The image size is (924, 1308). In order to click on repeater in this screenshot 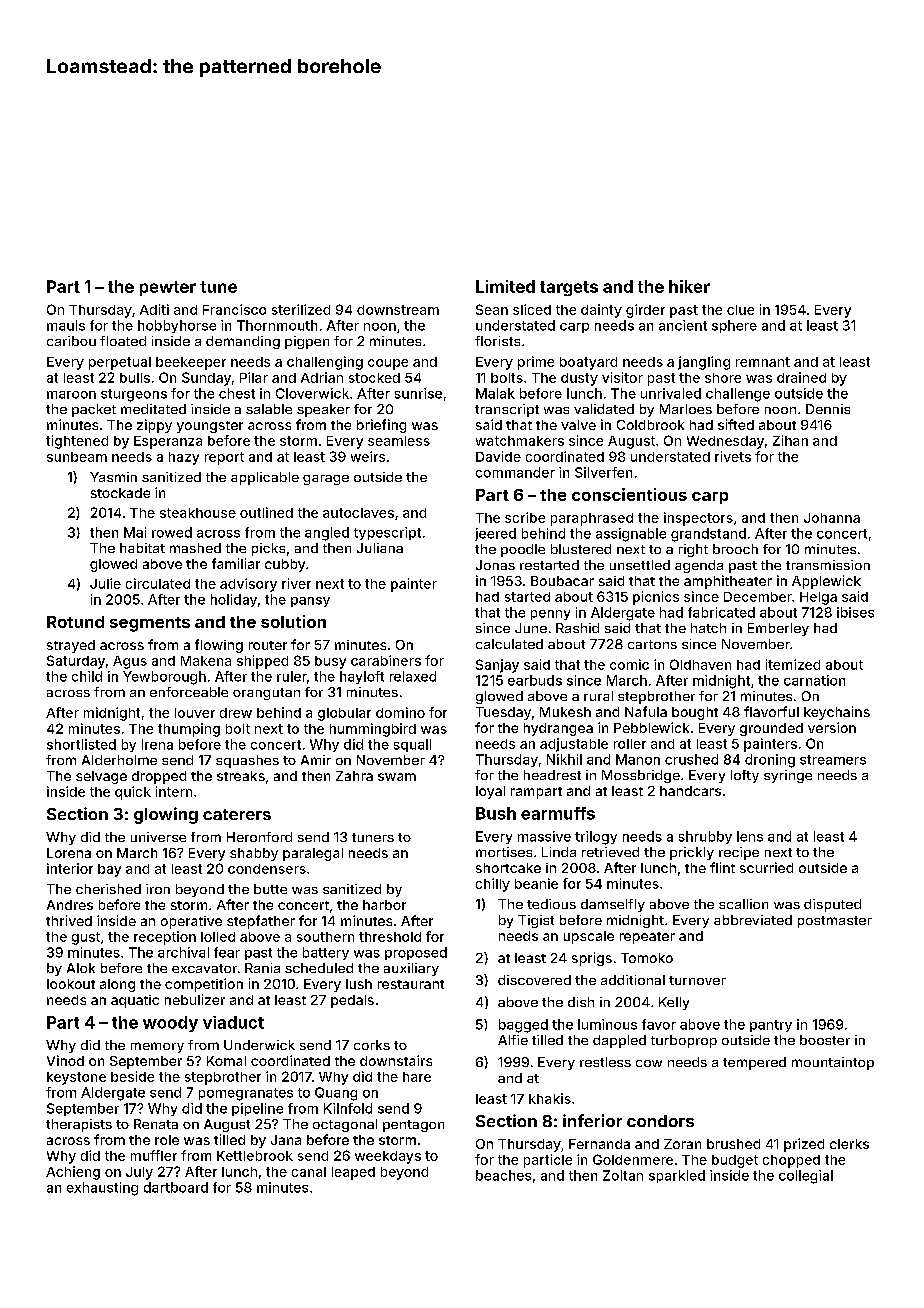, I will do `click(647, 938)`.
